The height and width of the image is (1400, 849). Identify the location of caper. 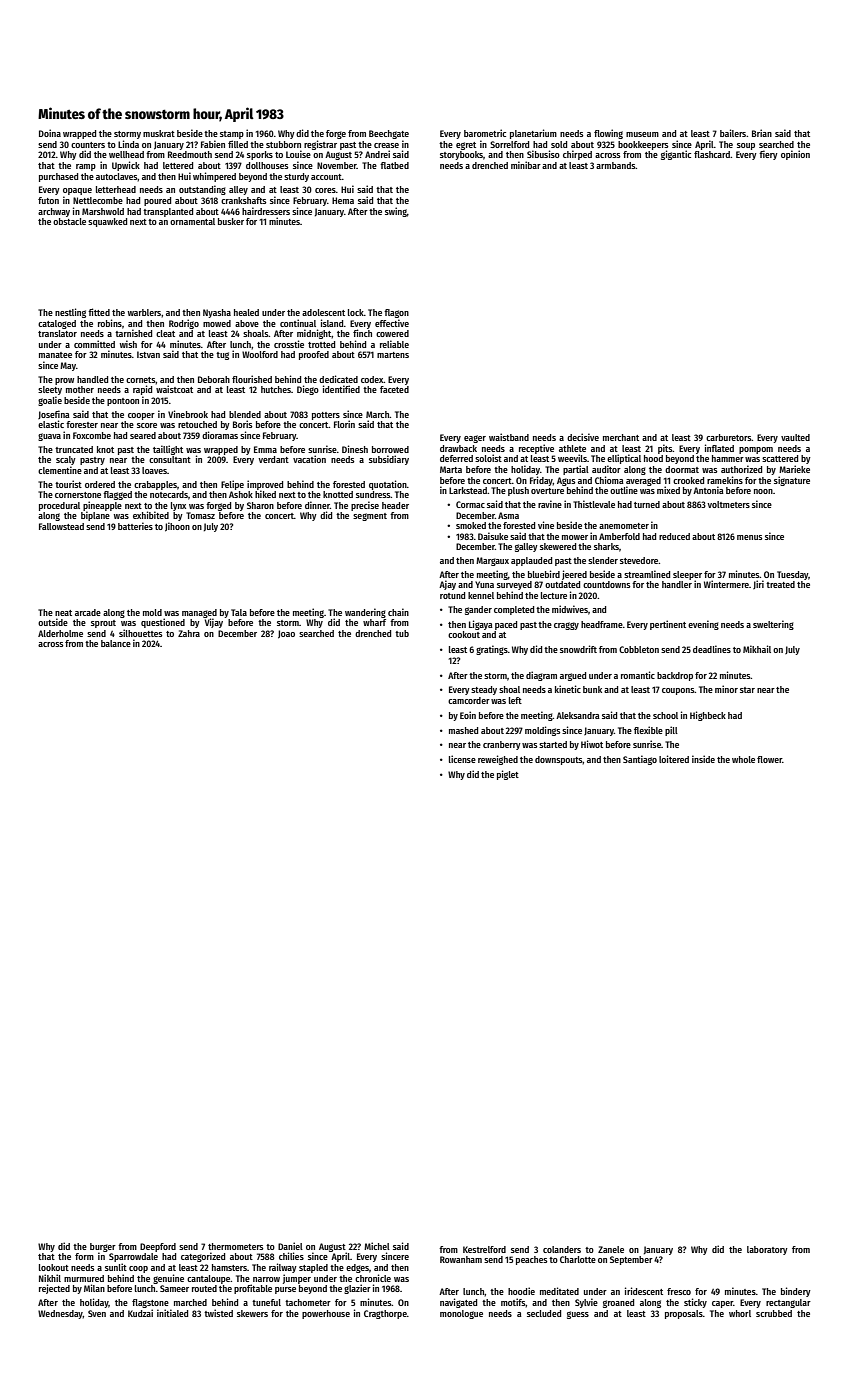
(722, 1304).
